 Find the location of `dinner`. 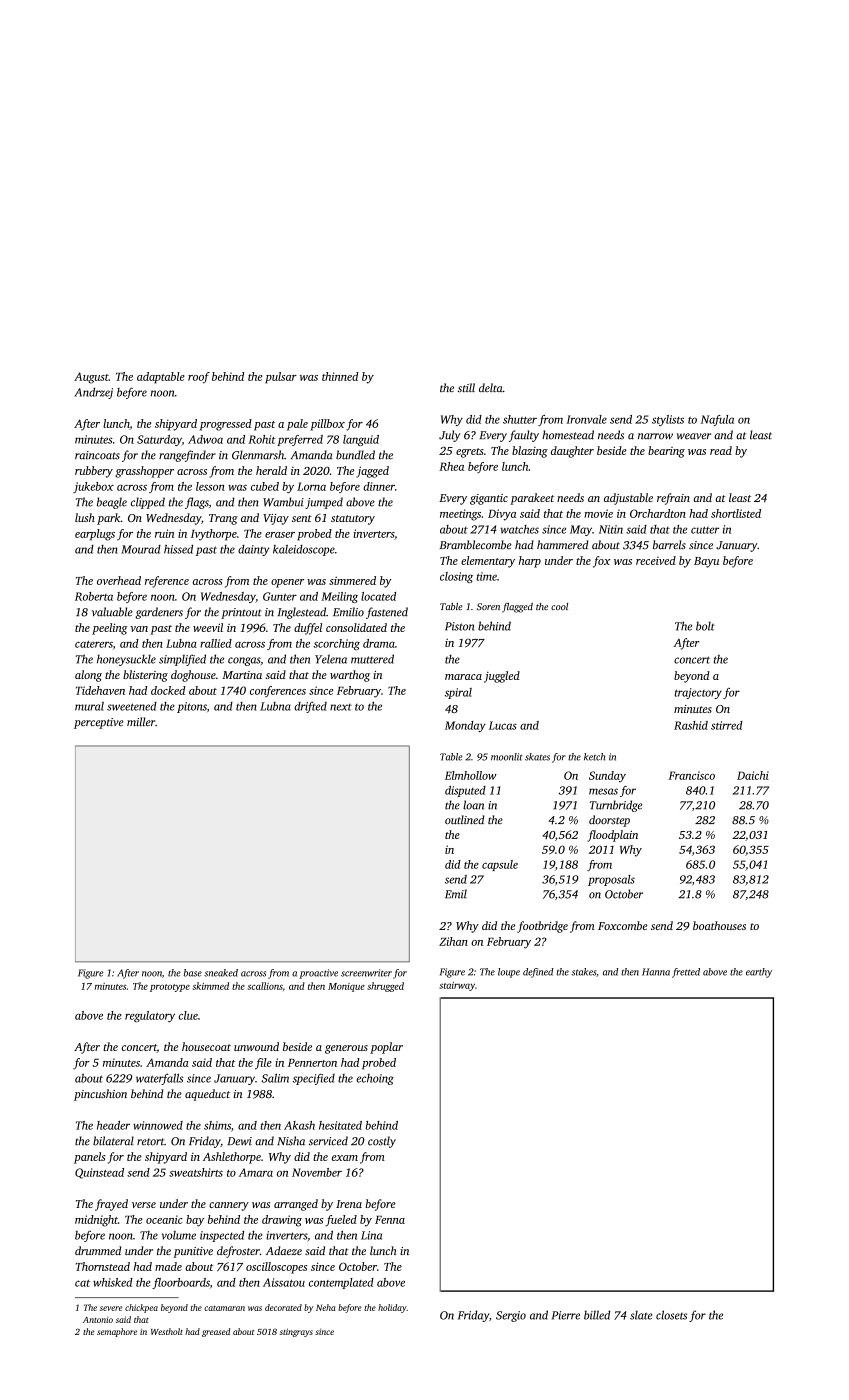

dinner is located at coordinates (379, 486).
